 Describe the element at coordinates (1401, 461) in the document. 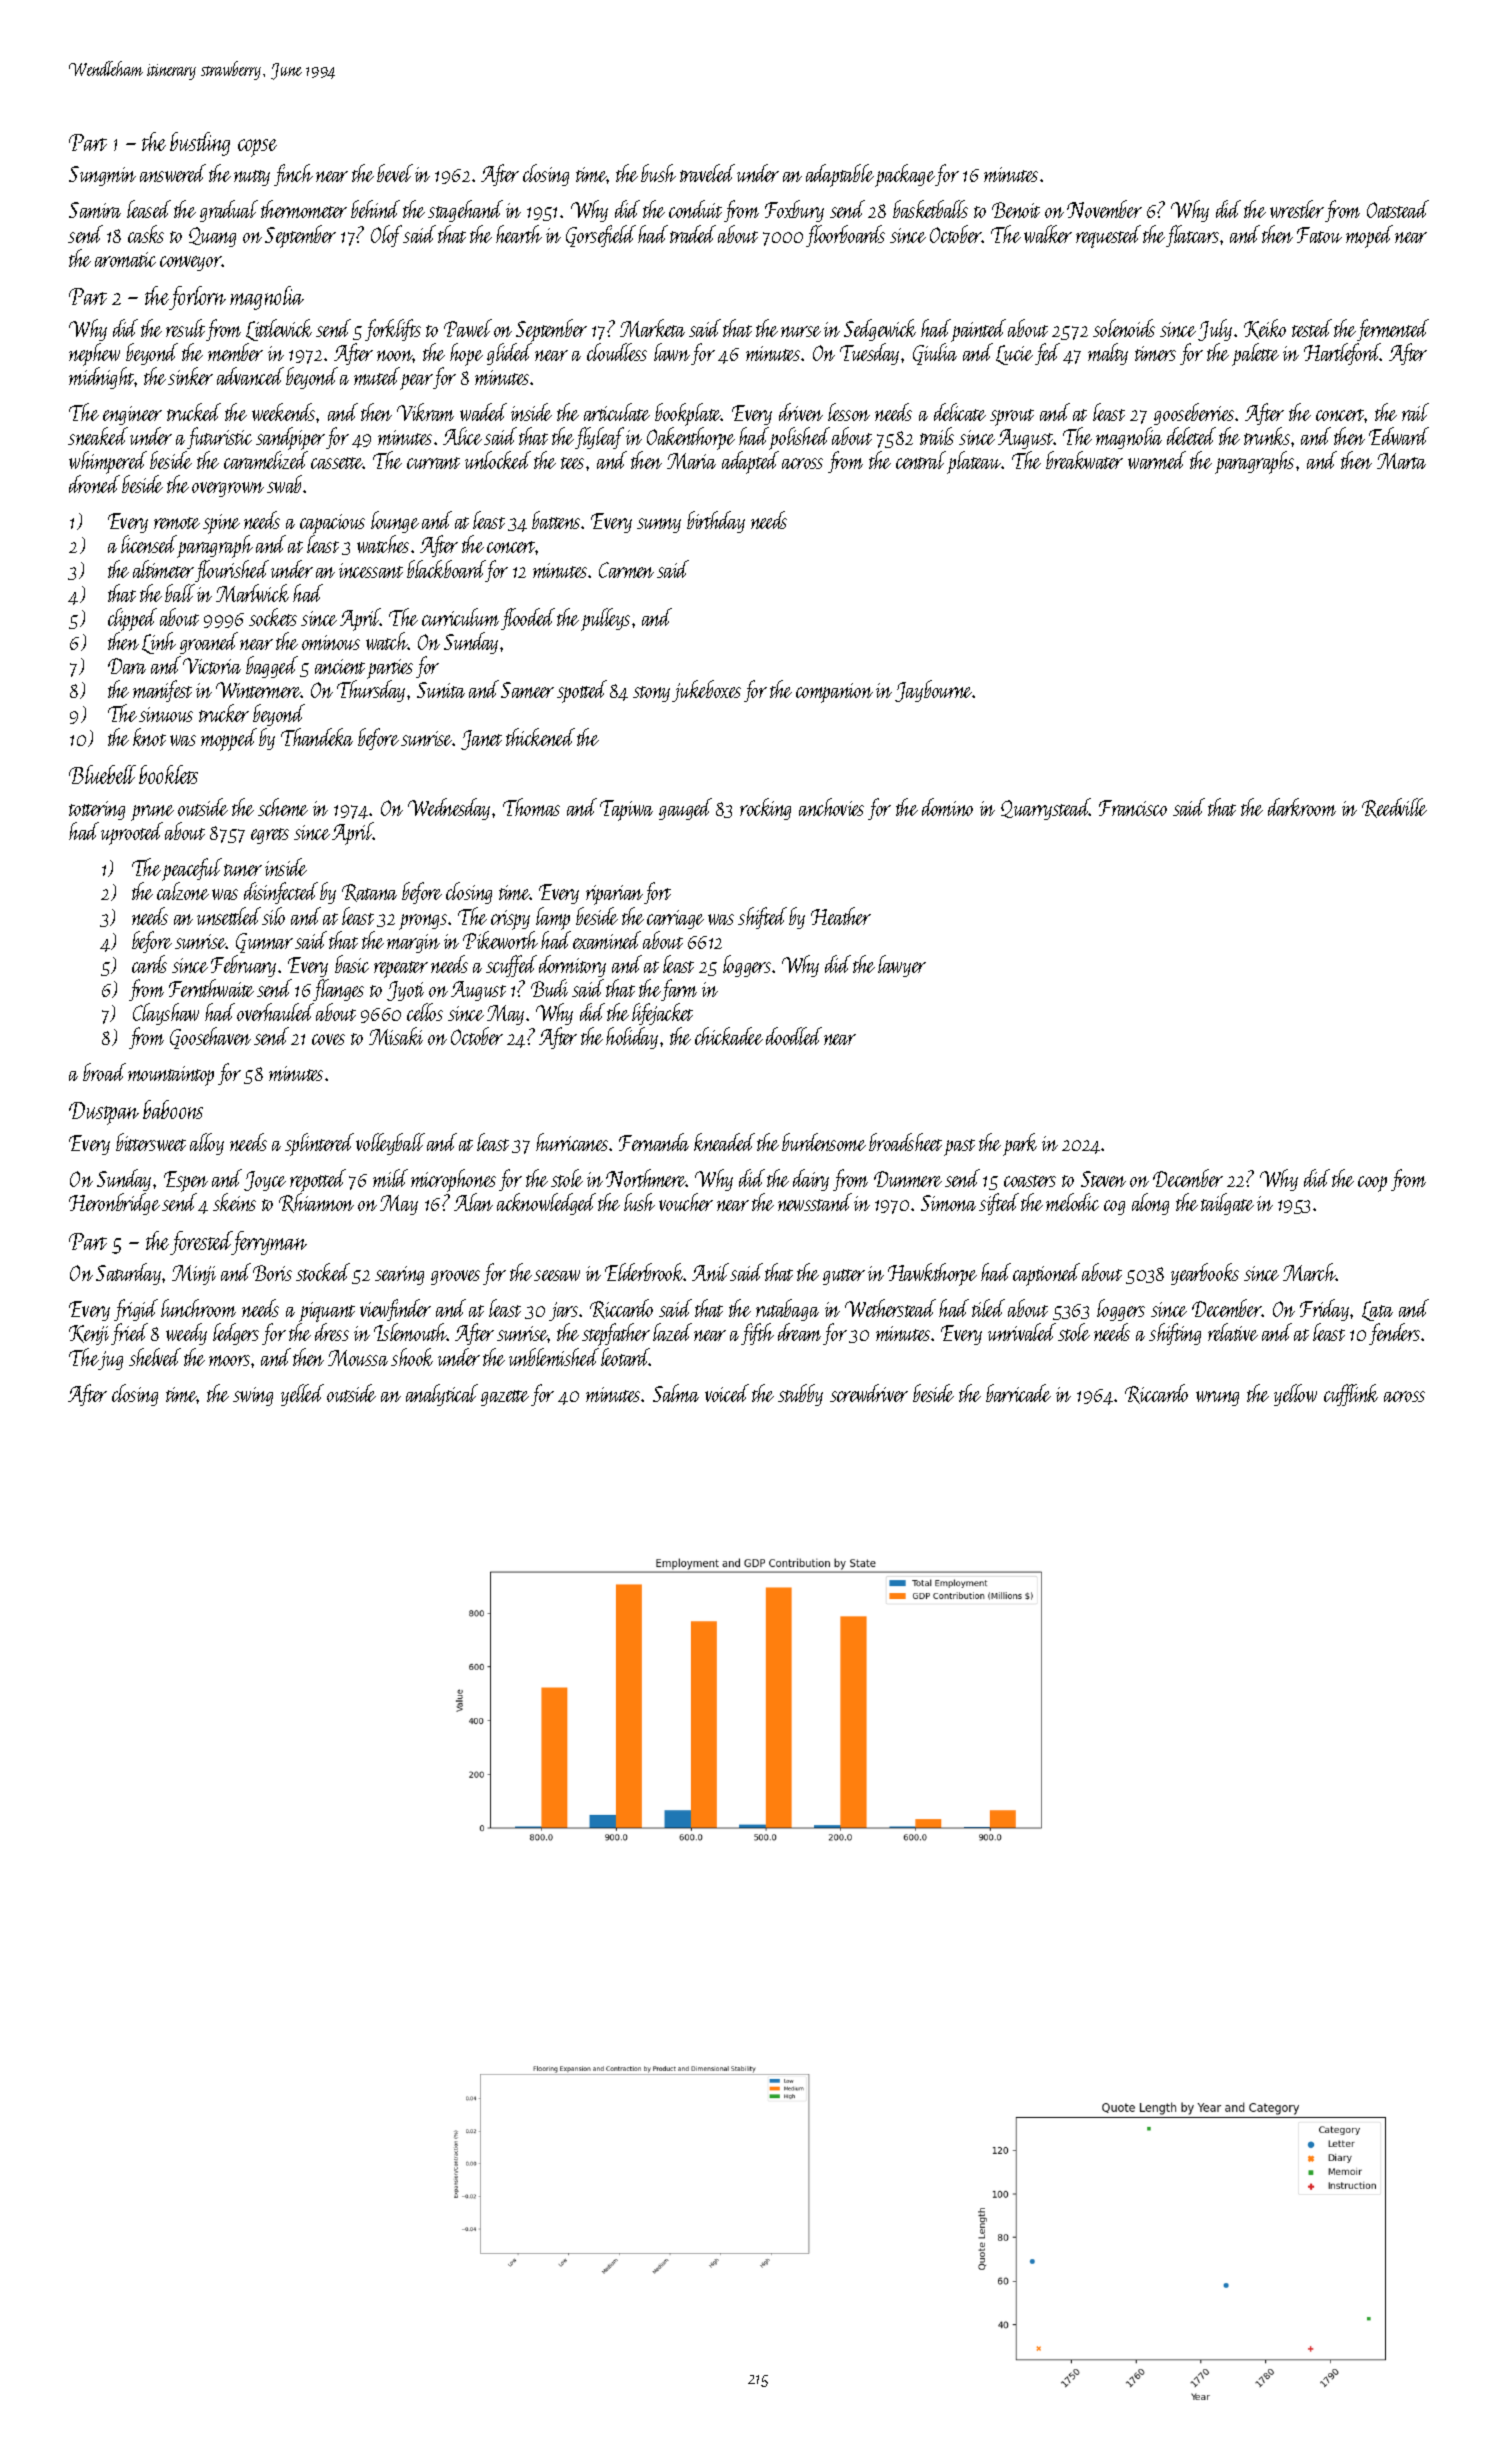

I see `Marta` at that location.
